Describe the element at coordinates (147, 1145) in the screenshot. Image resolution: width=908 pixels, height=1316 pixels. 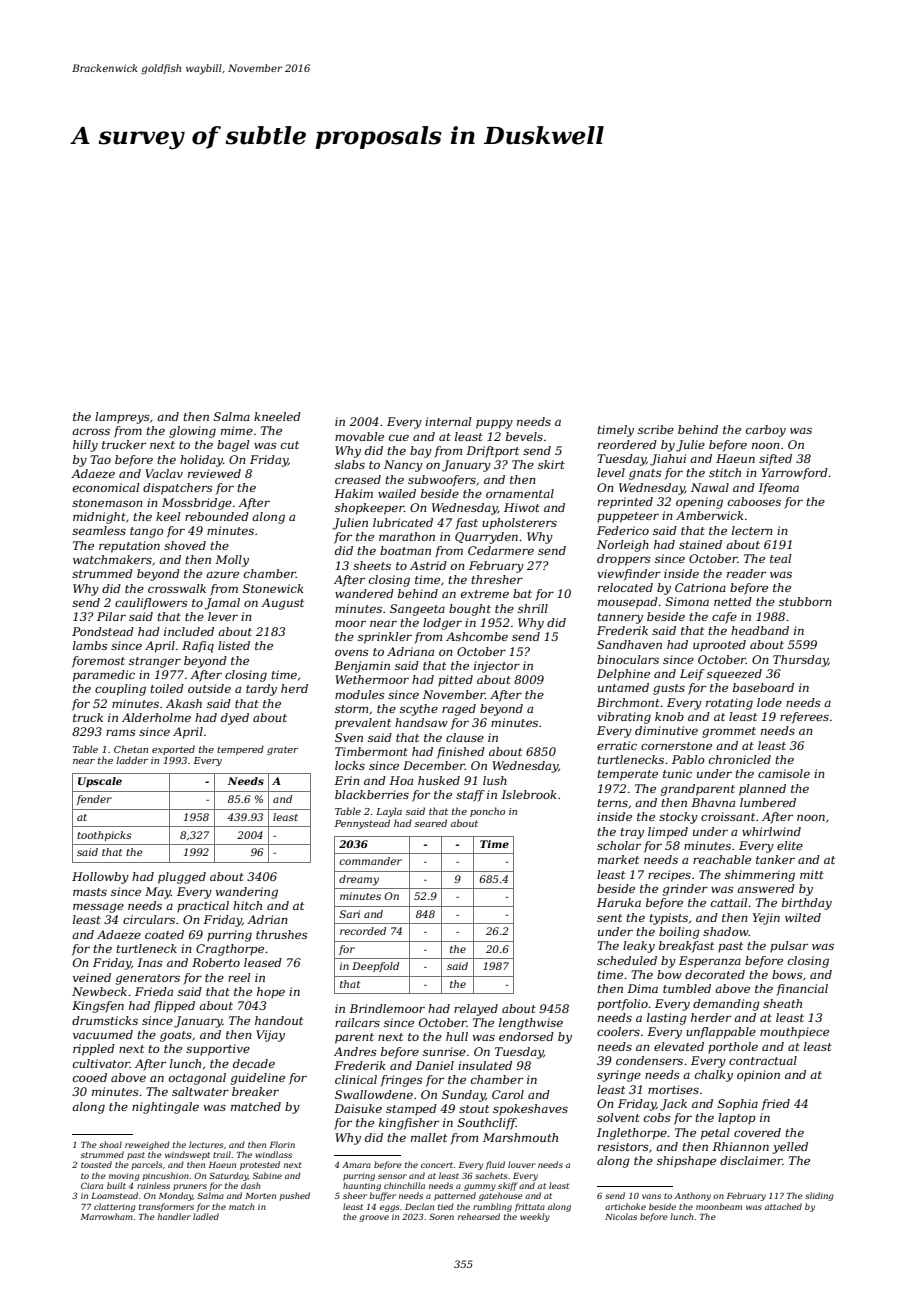
I see `reweighed` at that location.
